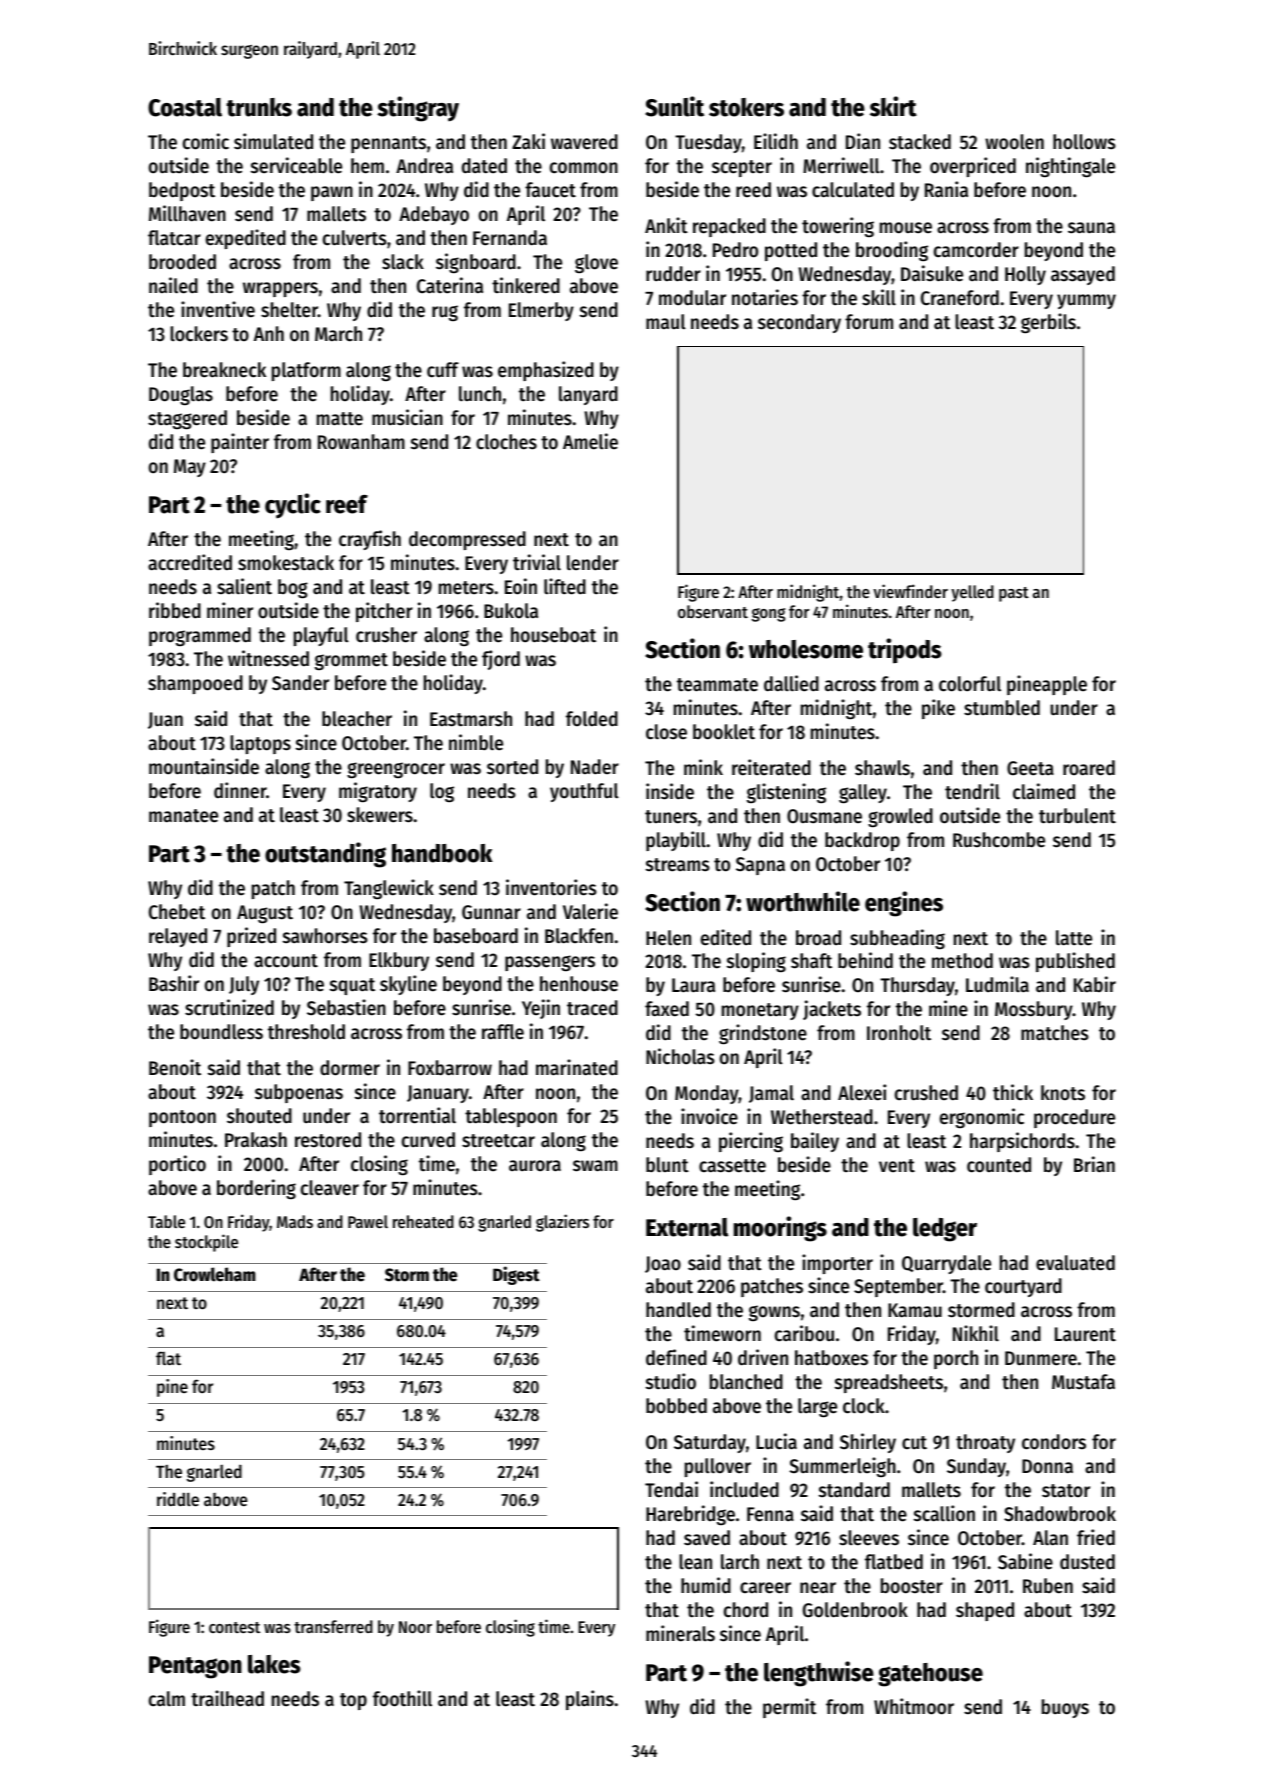 This image has height=1787, width=1264. I want to click on engines, so click(904, 904).
